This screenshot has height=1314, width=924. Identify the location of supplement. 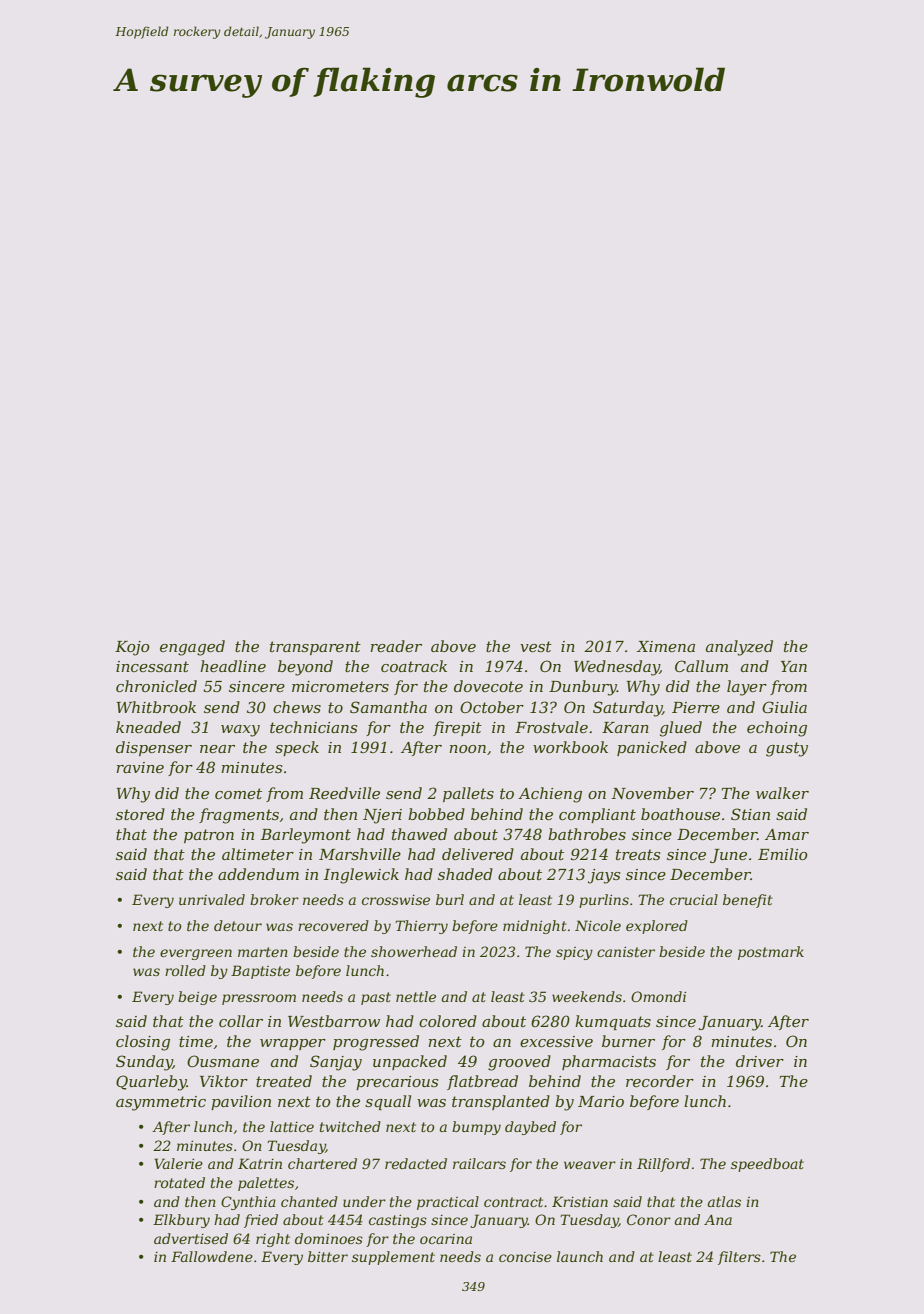
(393, 1258).
